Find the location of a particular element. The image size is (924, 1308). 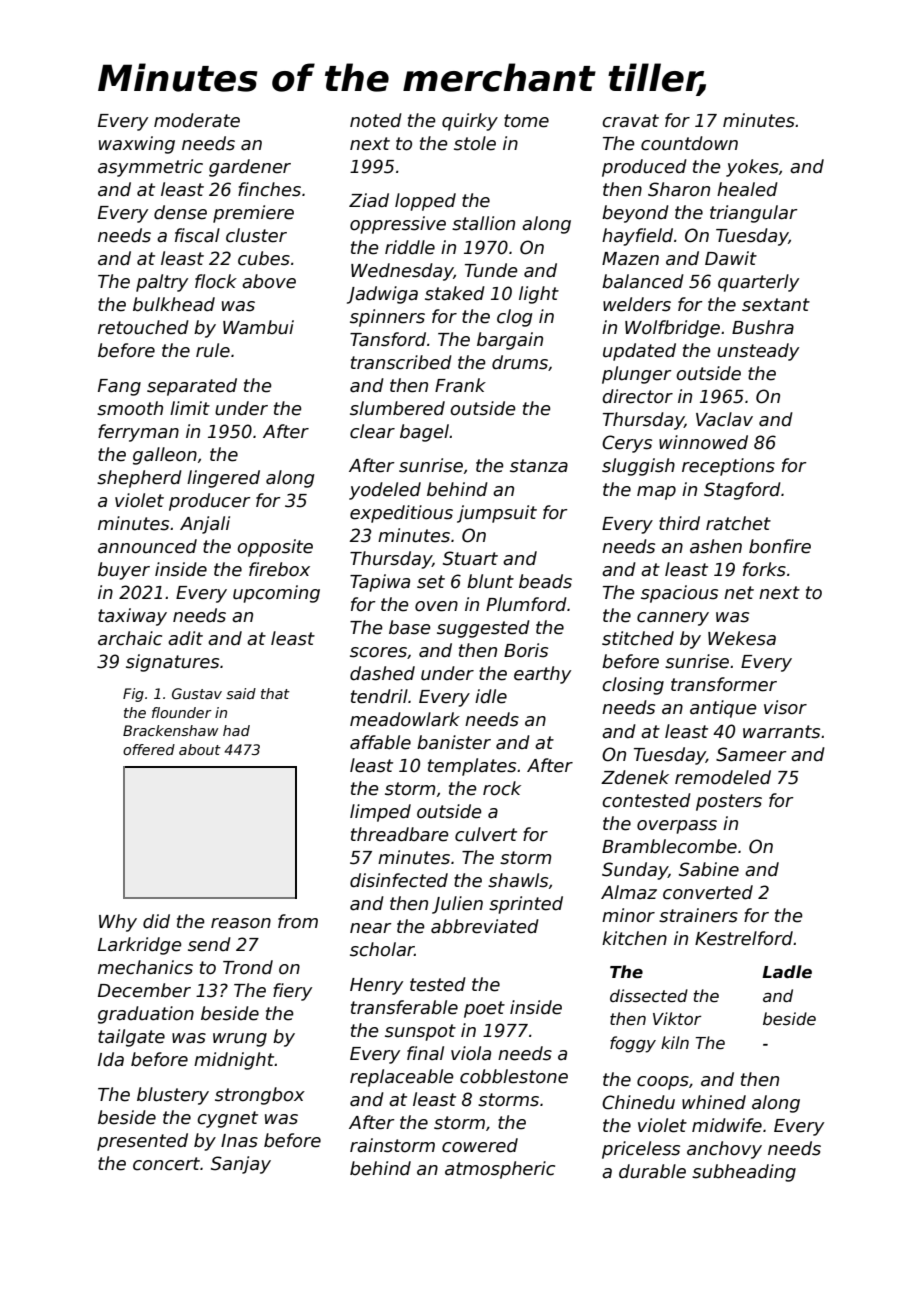

dashed is located at coordinates (382, 673).
